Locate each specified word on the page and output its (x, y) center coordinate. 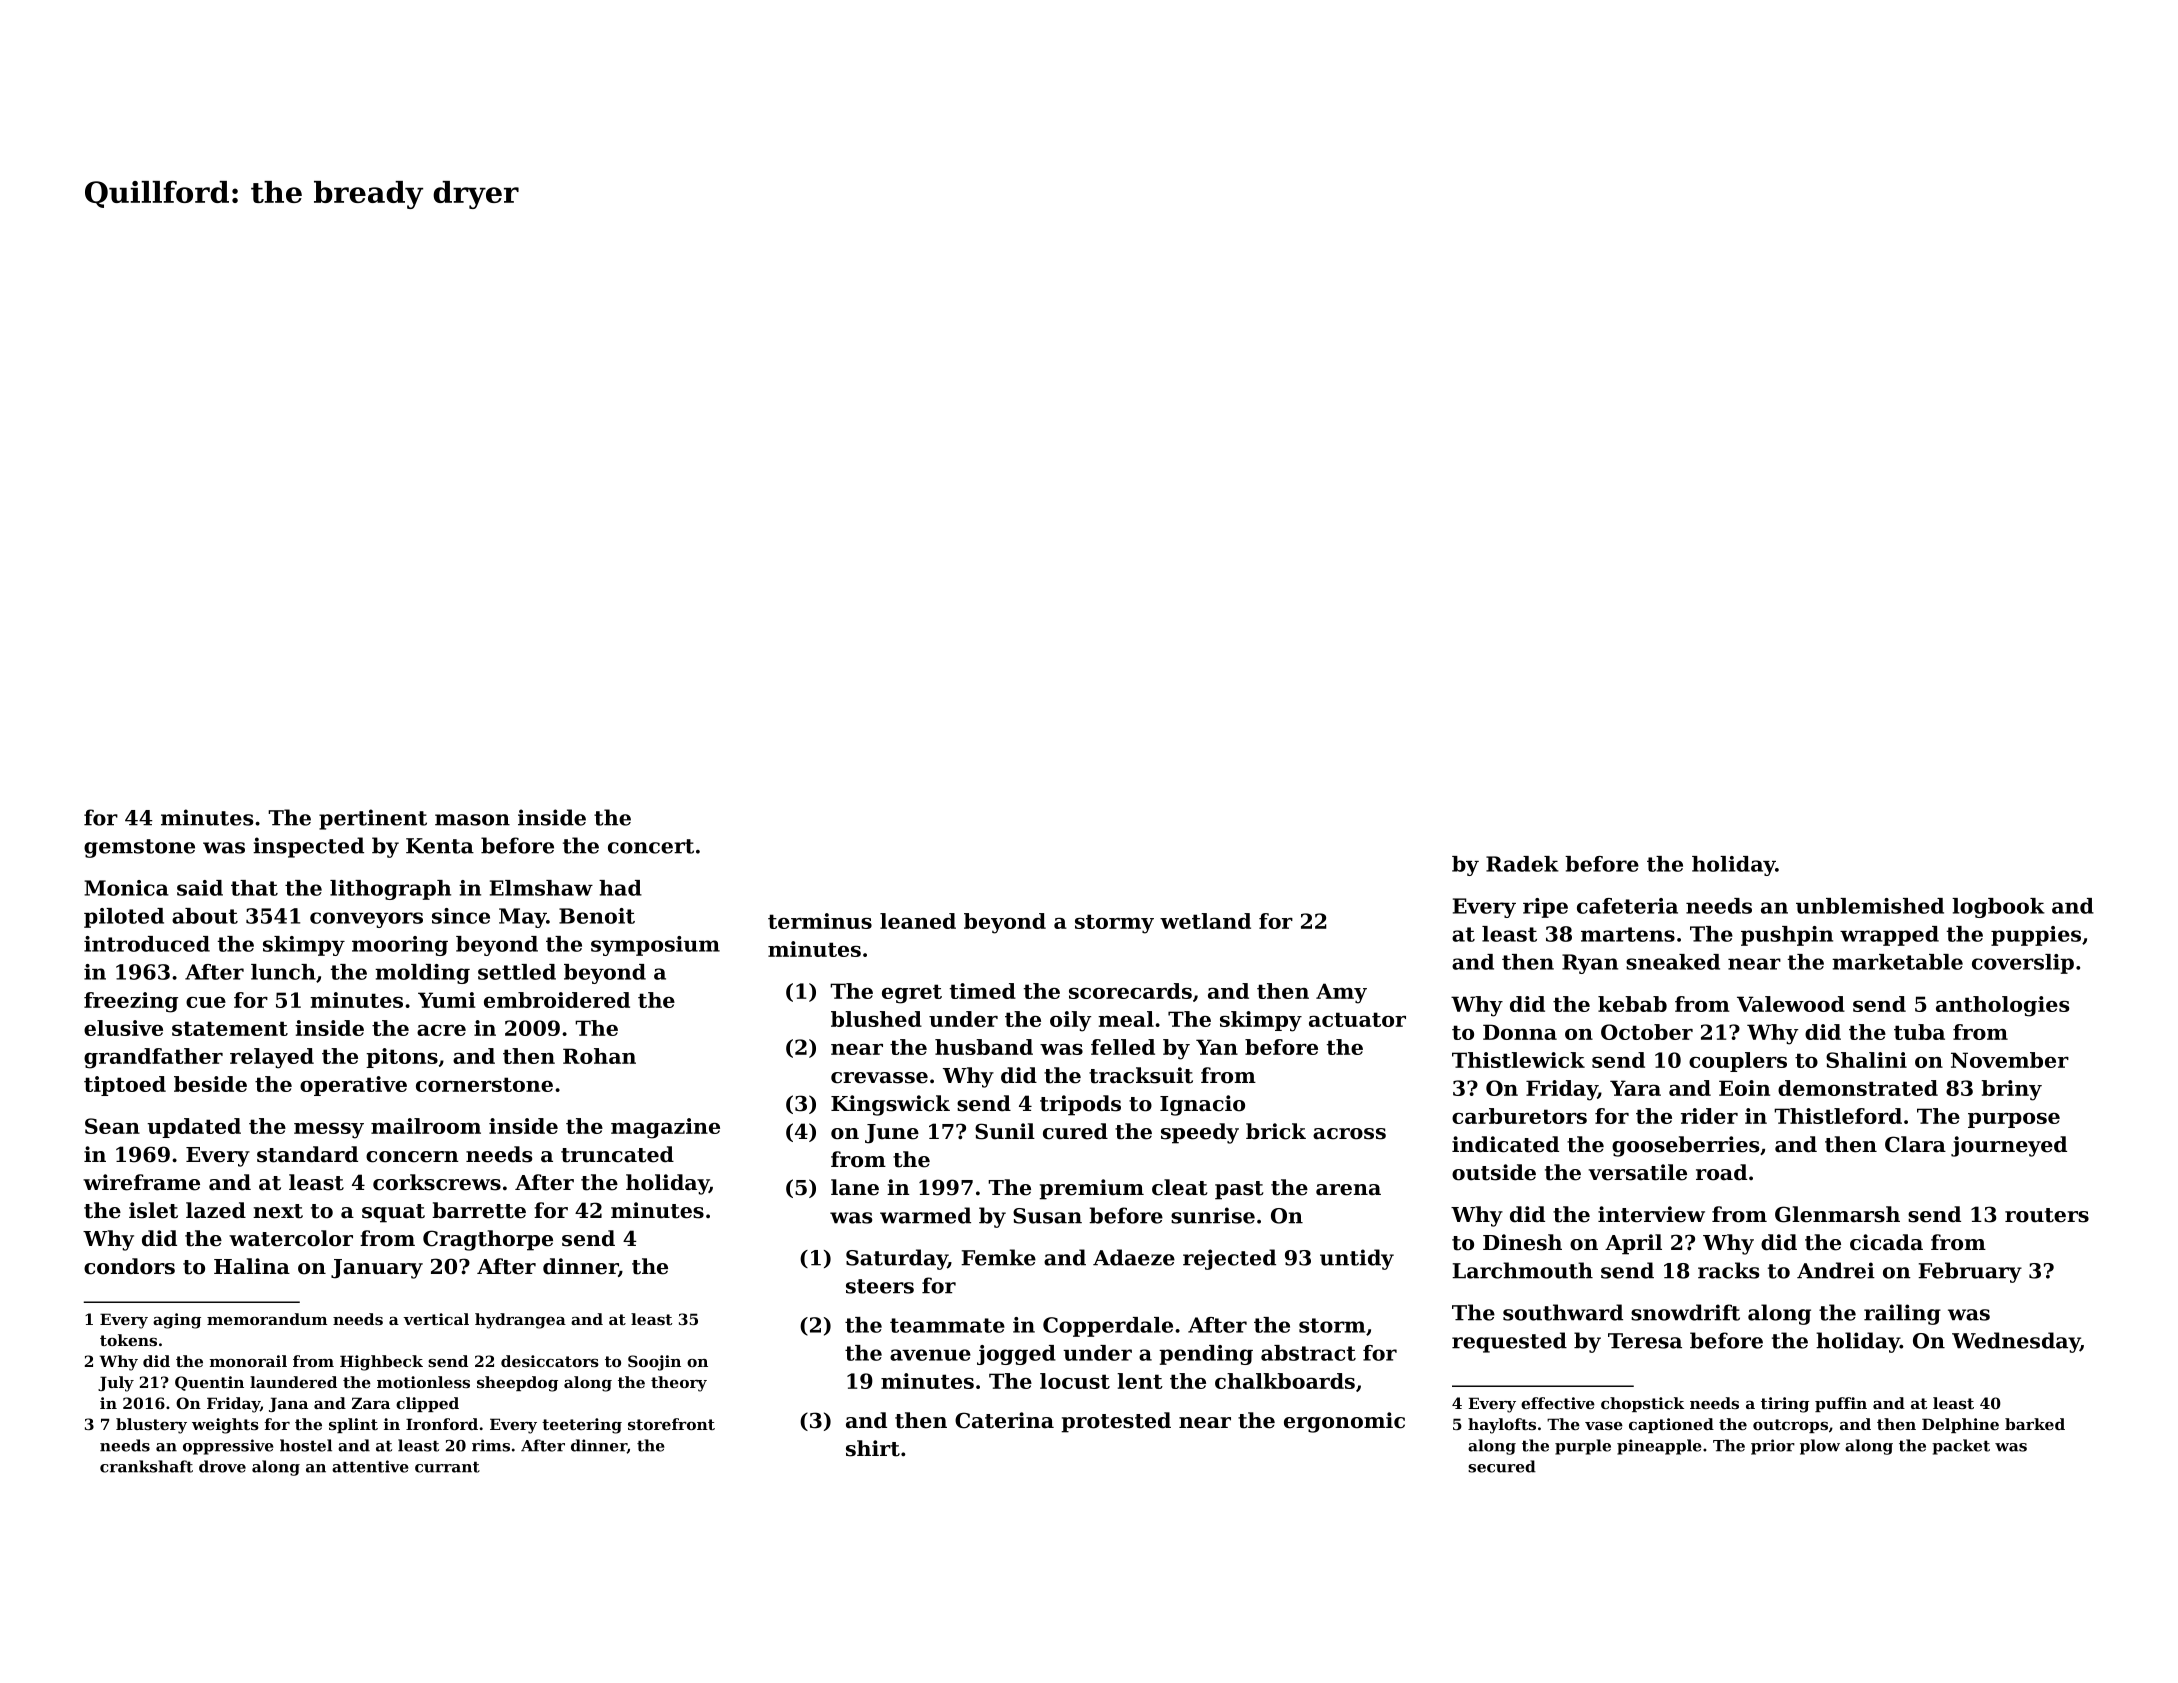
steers (880, 1286)
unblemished (1870, 906)
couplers (1738, 1062)
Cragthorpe (488, 1240)
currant (447, 1467)
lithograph (390, 890)
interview (1651, 1214)
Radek (1522, 864)
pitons (402, 1058)
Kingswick (890, 1105)
